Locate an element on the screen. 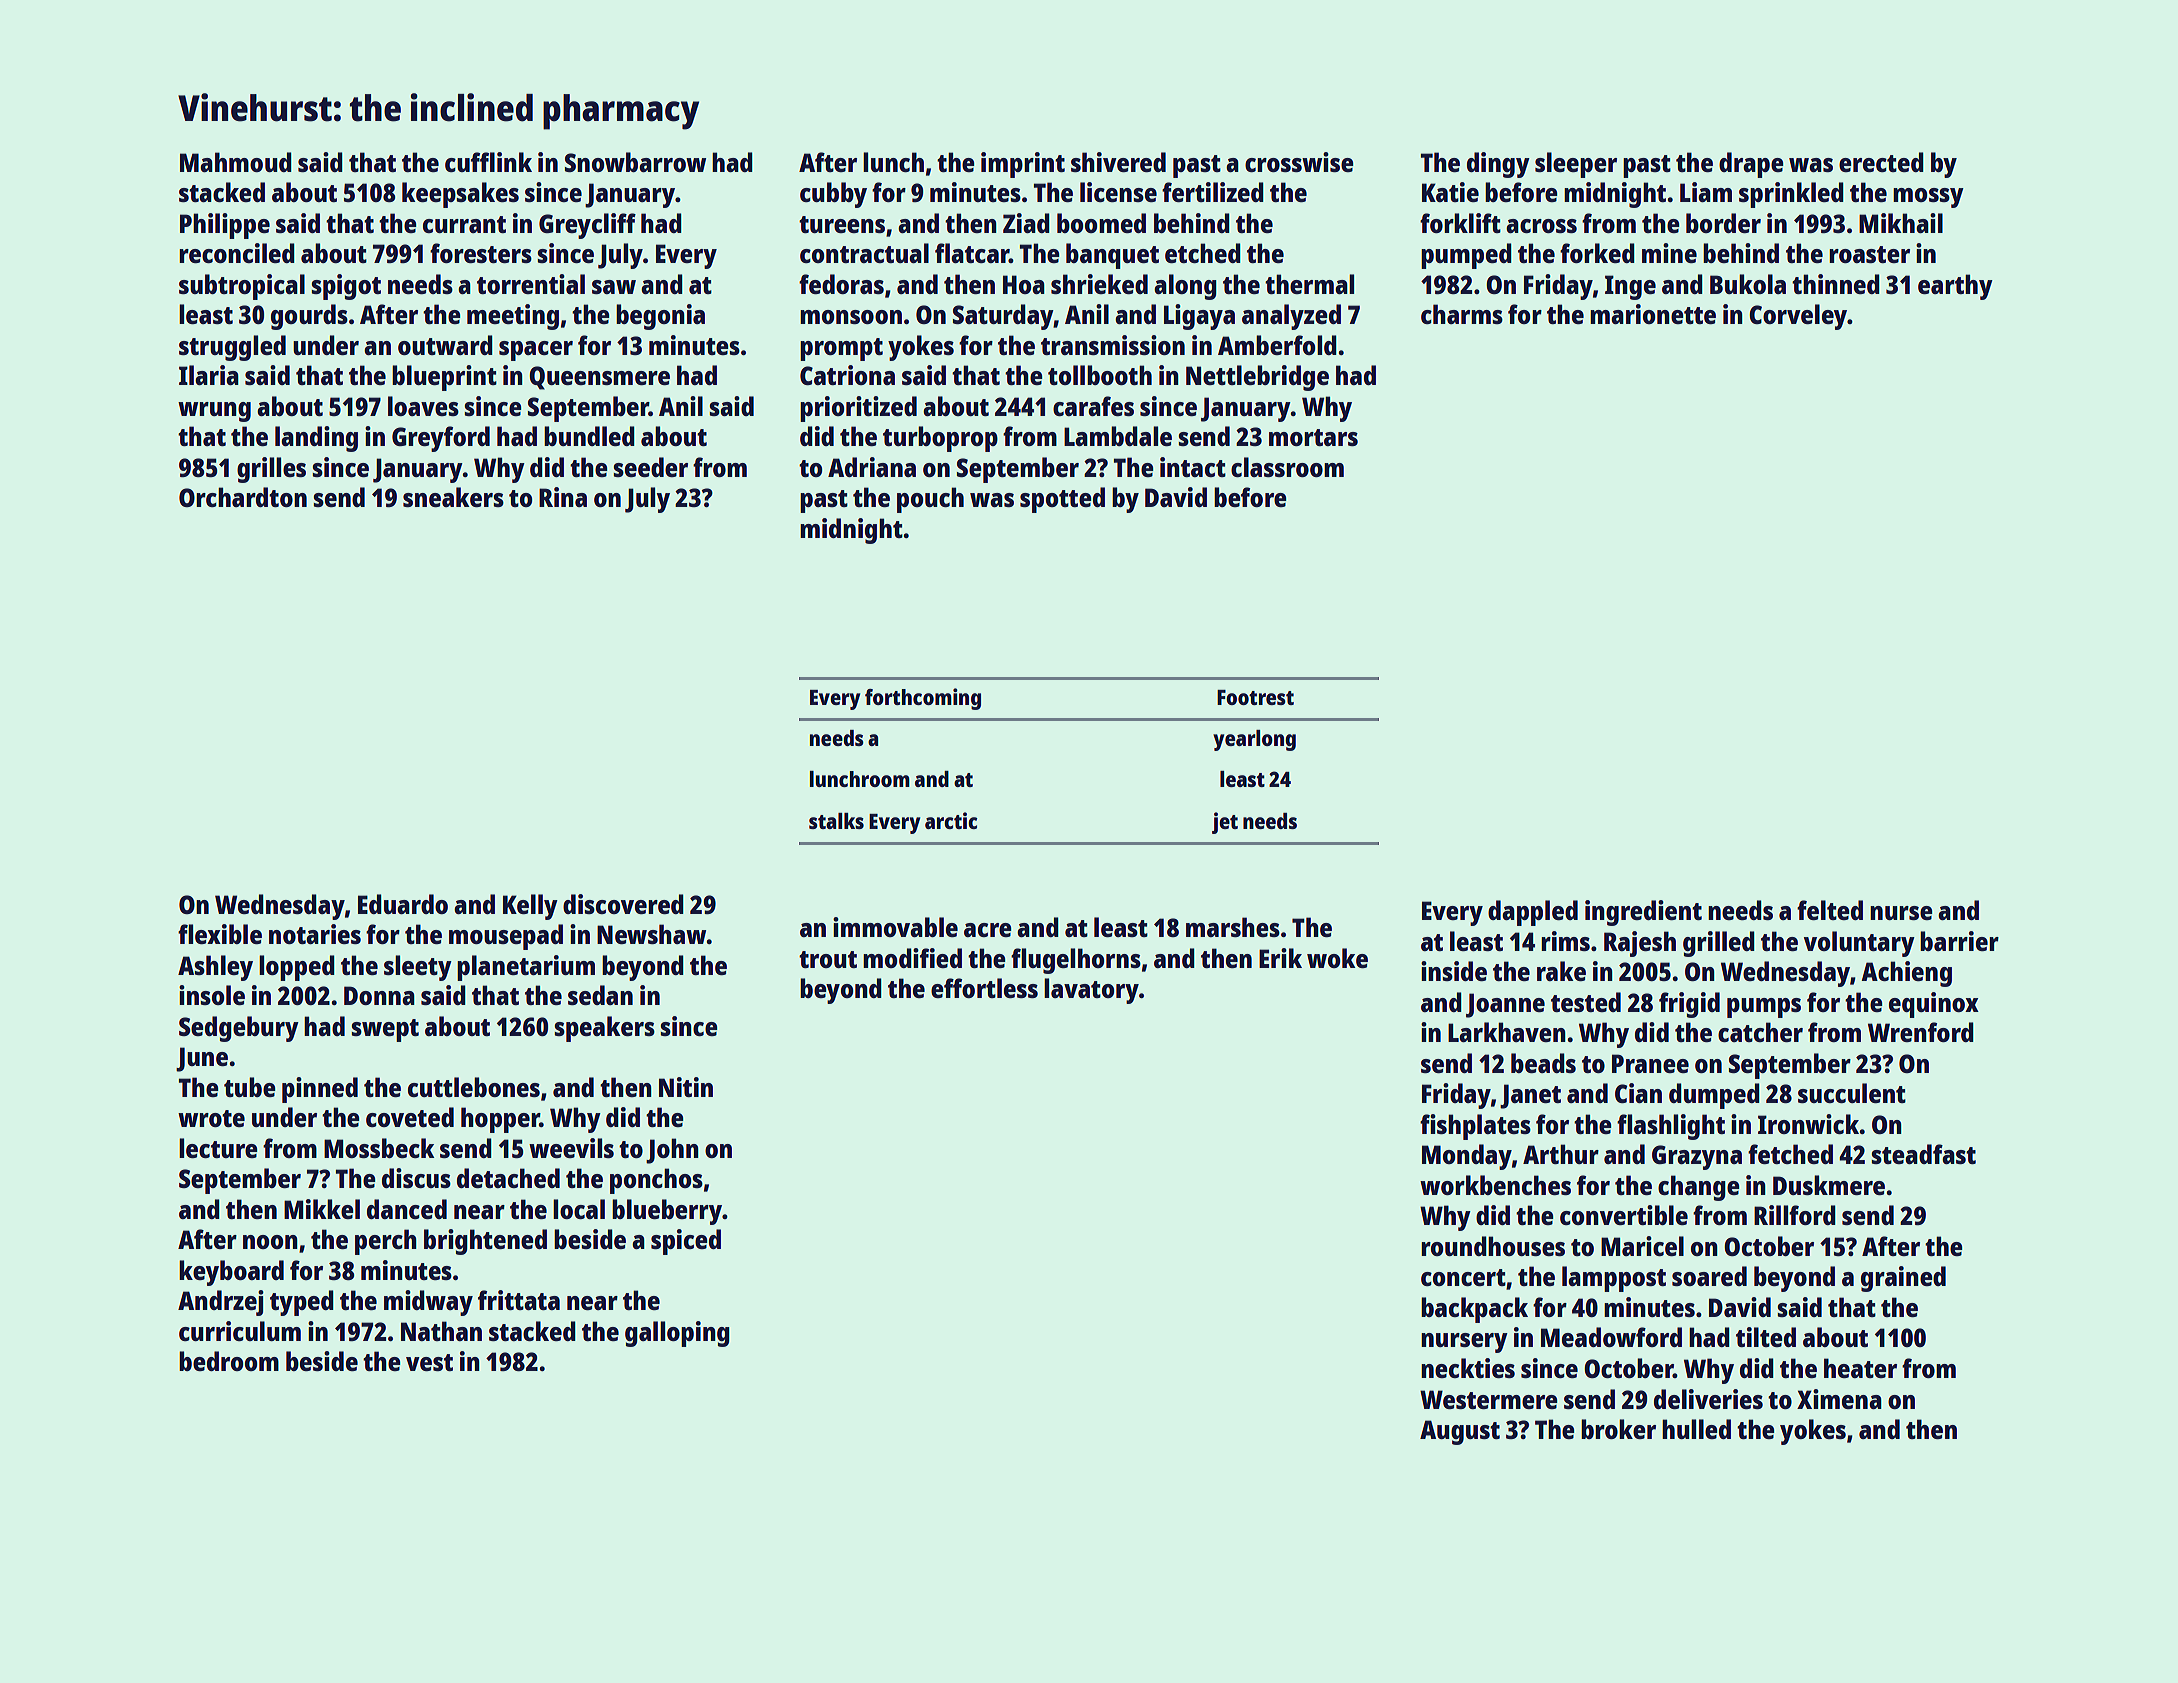 The height and width of the screenshot is (1683, 2178). Mahmoud is located at coordinates (236, 162).
